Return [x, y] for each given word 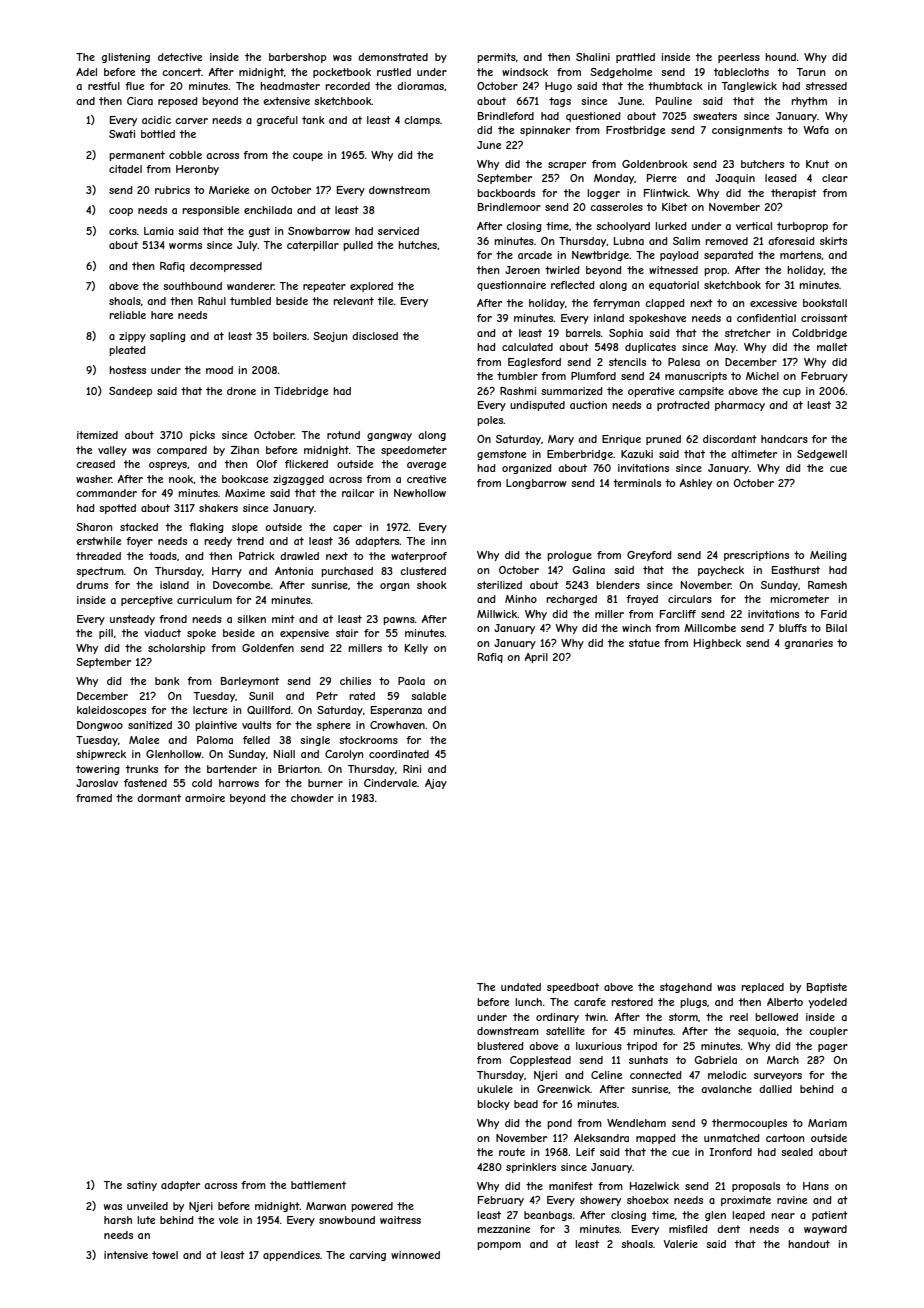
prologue [569, 556]
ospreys [168, 466]
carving [367, 1256]
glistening [126, 58]
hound [780, 57]
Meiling [828, 556]
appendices [291, 1256]
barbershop [297, 58]
